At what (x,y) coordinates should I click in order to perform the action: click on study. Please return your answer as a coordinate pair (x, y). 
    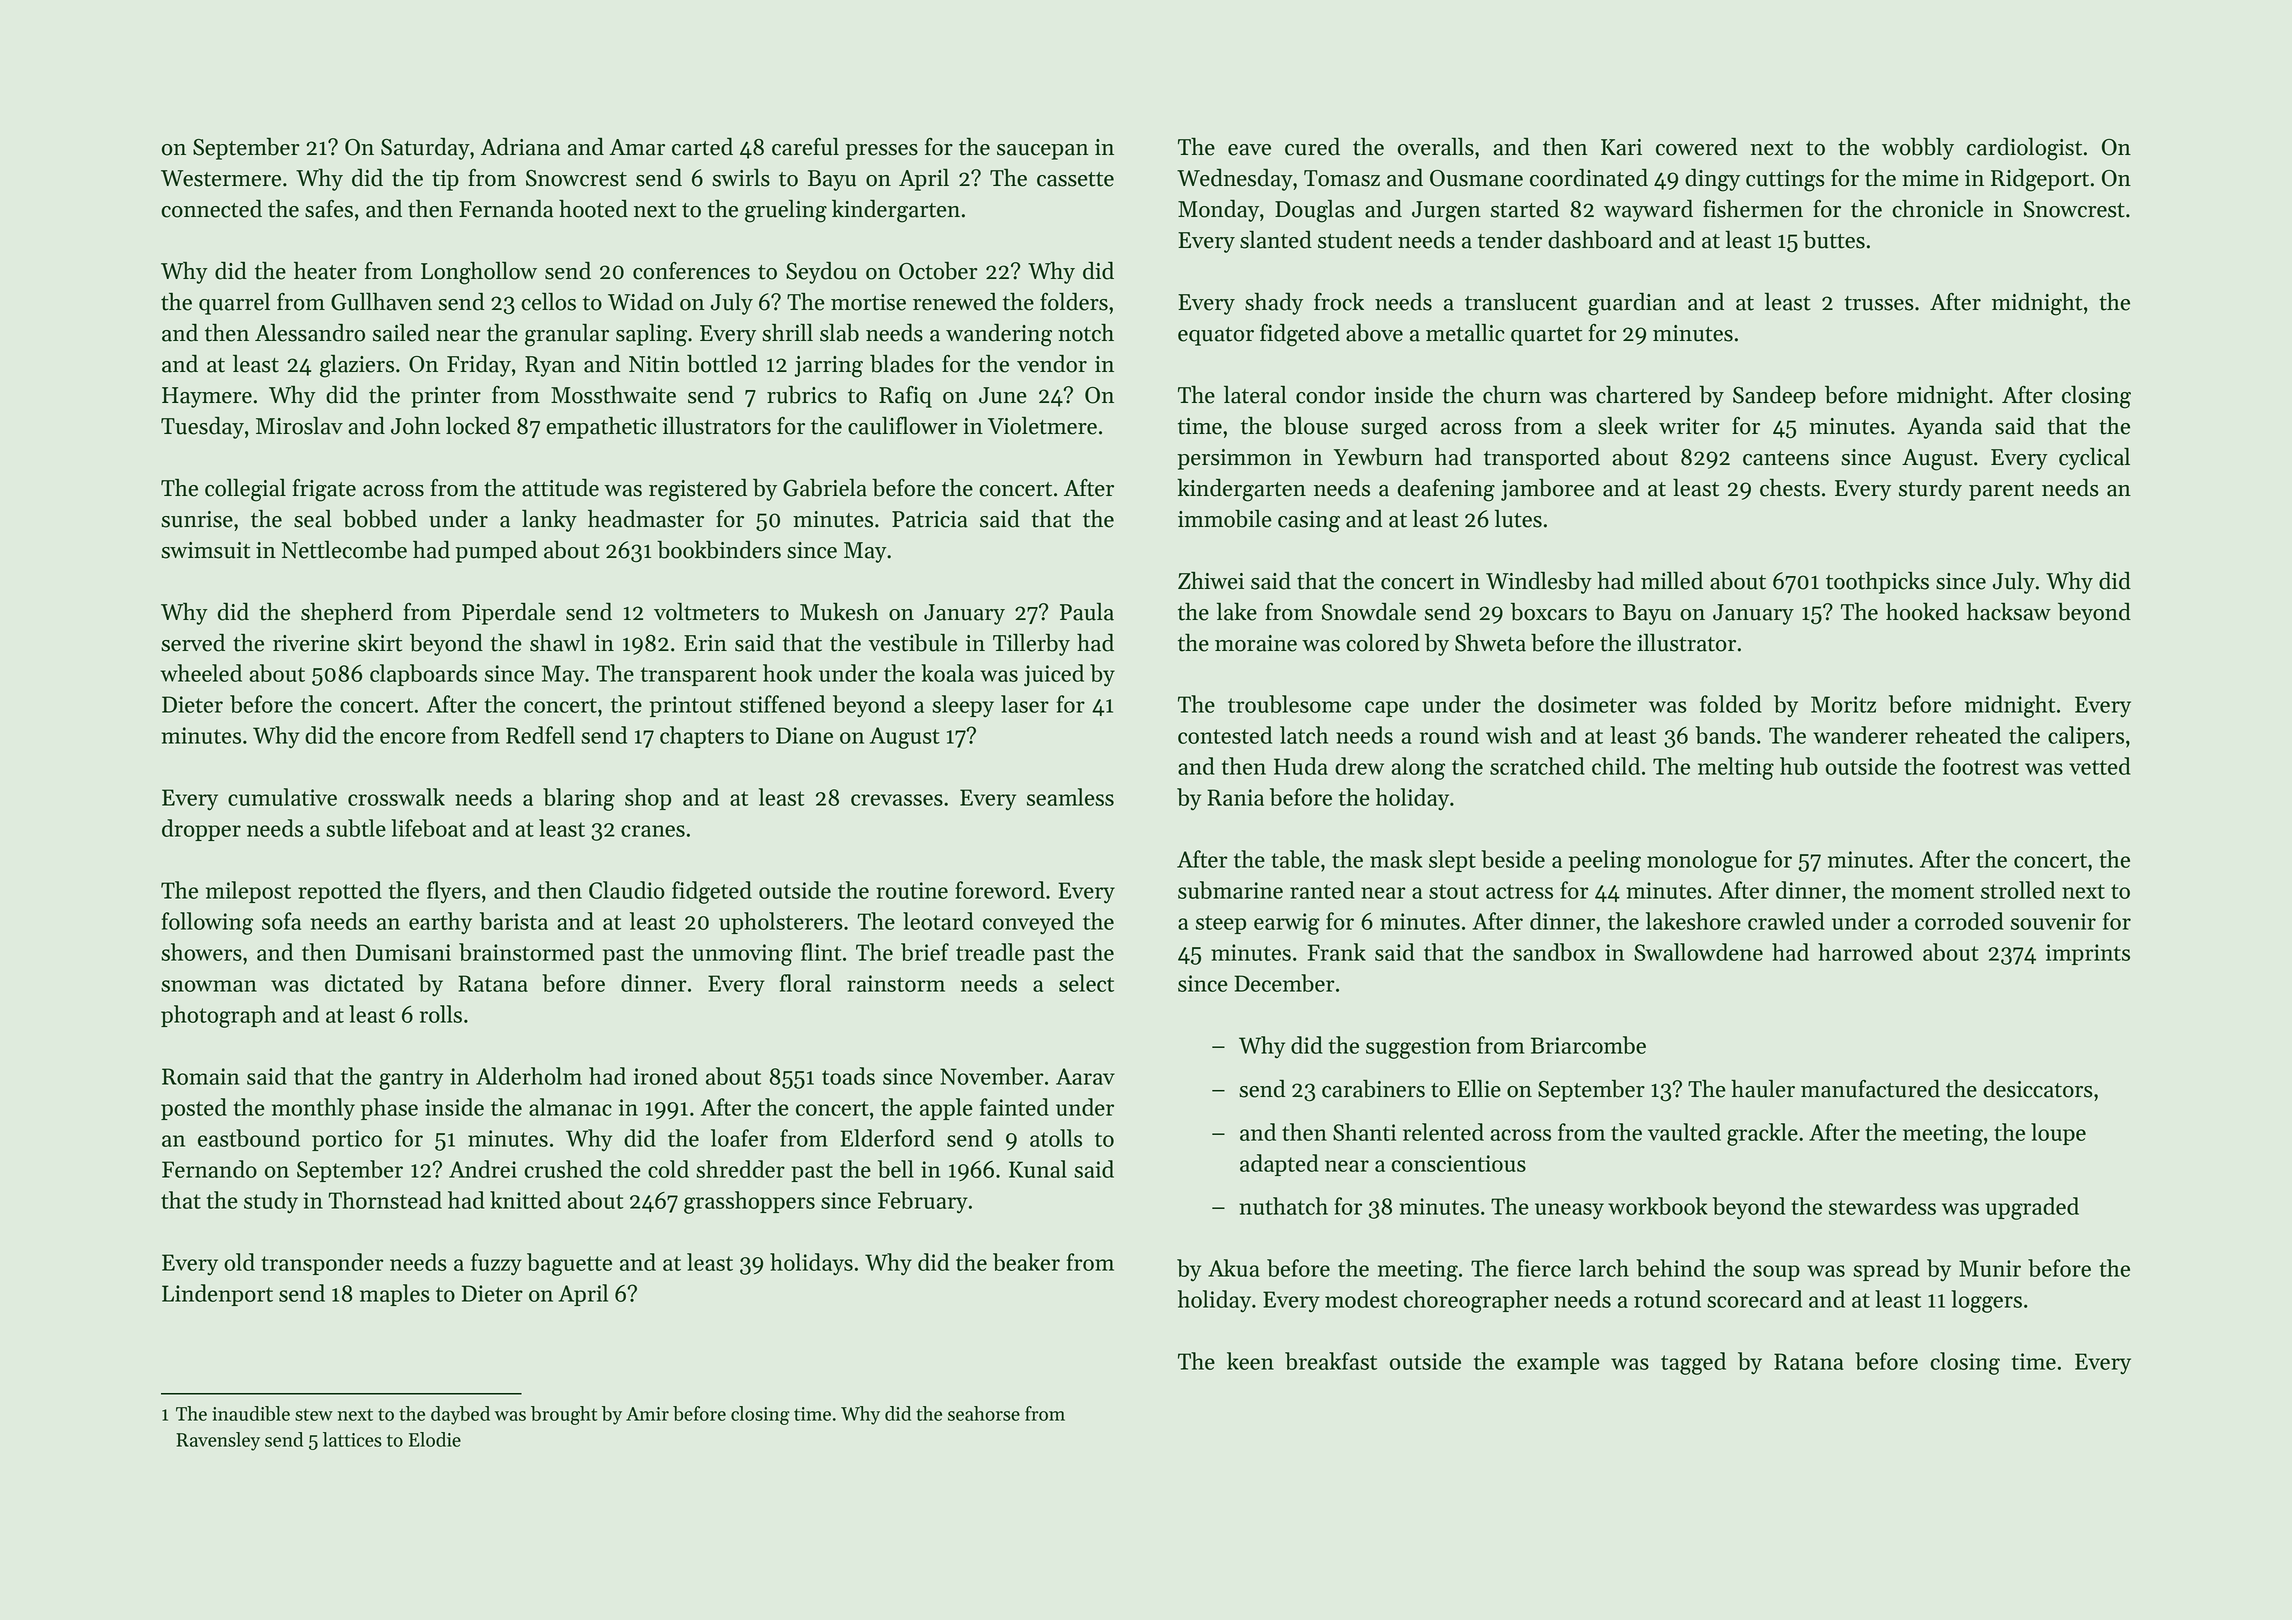
    Looking at the image, I should click on (271, 1202).
